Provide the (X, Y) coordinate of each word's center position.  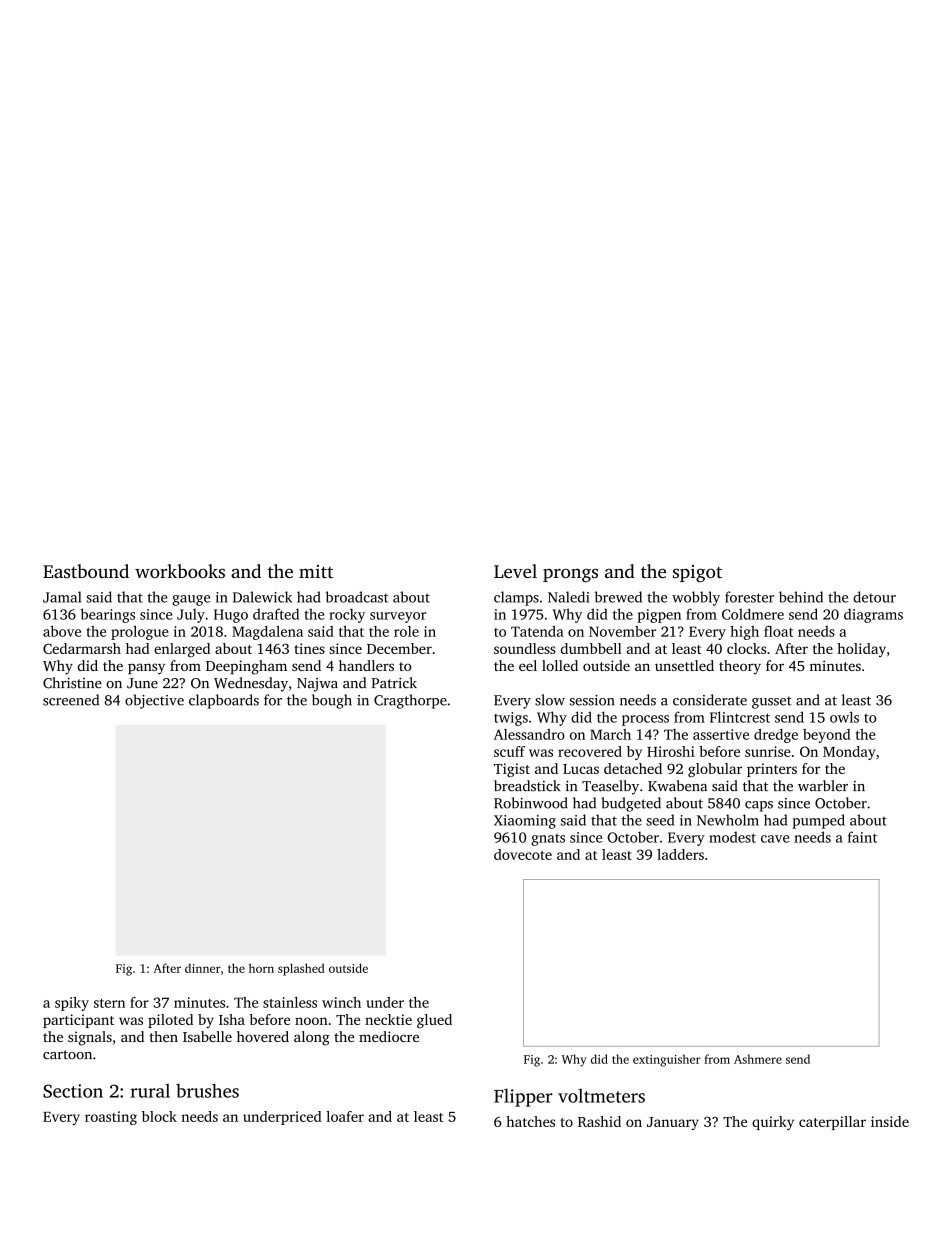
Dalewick (262, 597)
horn (261, 968)
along (312, 1038)
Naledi (568, 597)
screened (71, 700)
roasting (111, 1118)
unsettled (684, 665)
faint (862, 837)
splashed (301, 969)
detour (874, 597)
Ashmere (758, 1059)
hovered (263, 1036)
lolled (560, 665)
